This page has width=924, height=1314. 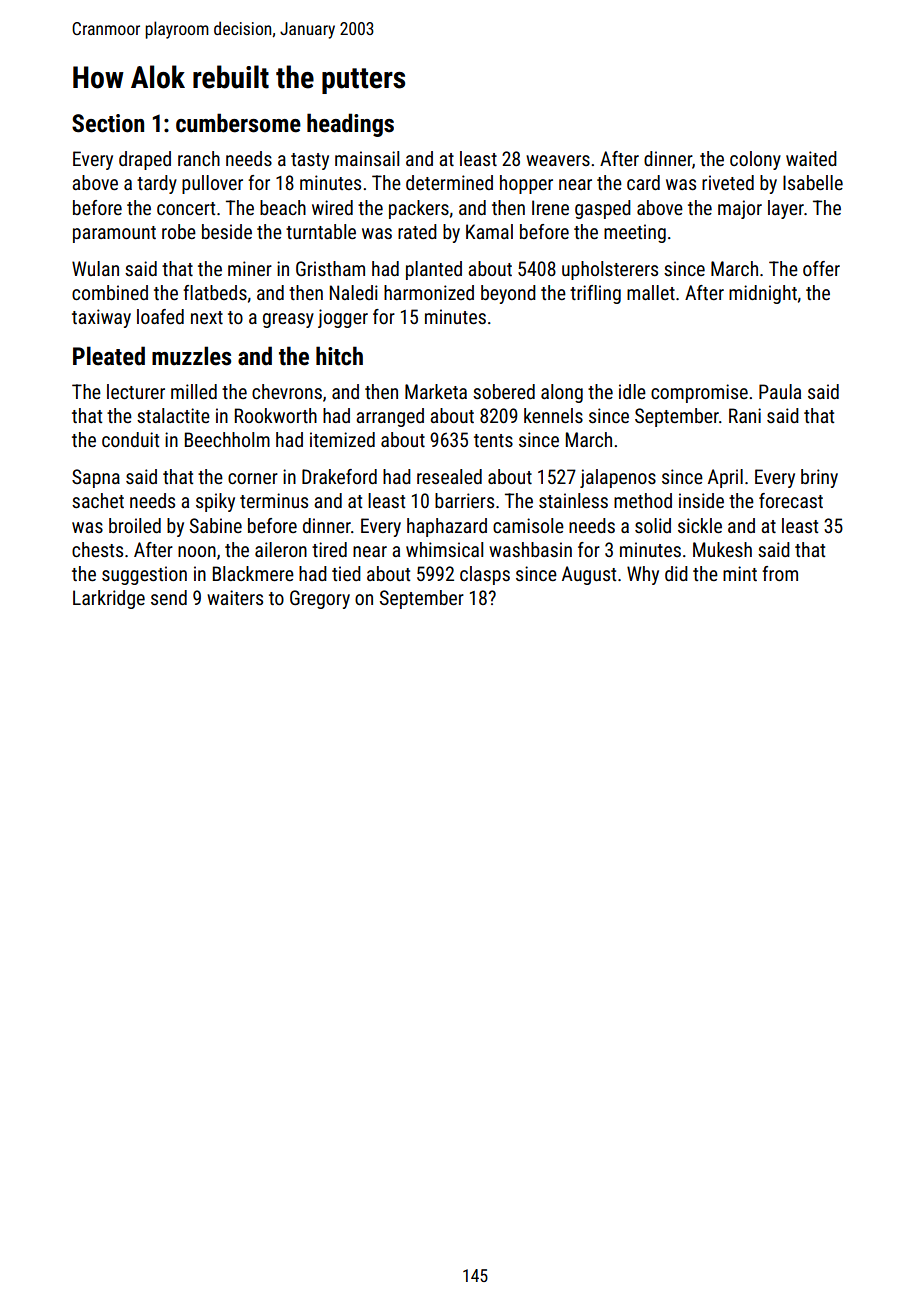 What do you see at coordinates (493, 440) in the page?
I see `tents` at bounding box center [493, 440].
